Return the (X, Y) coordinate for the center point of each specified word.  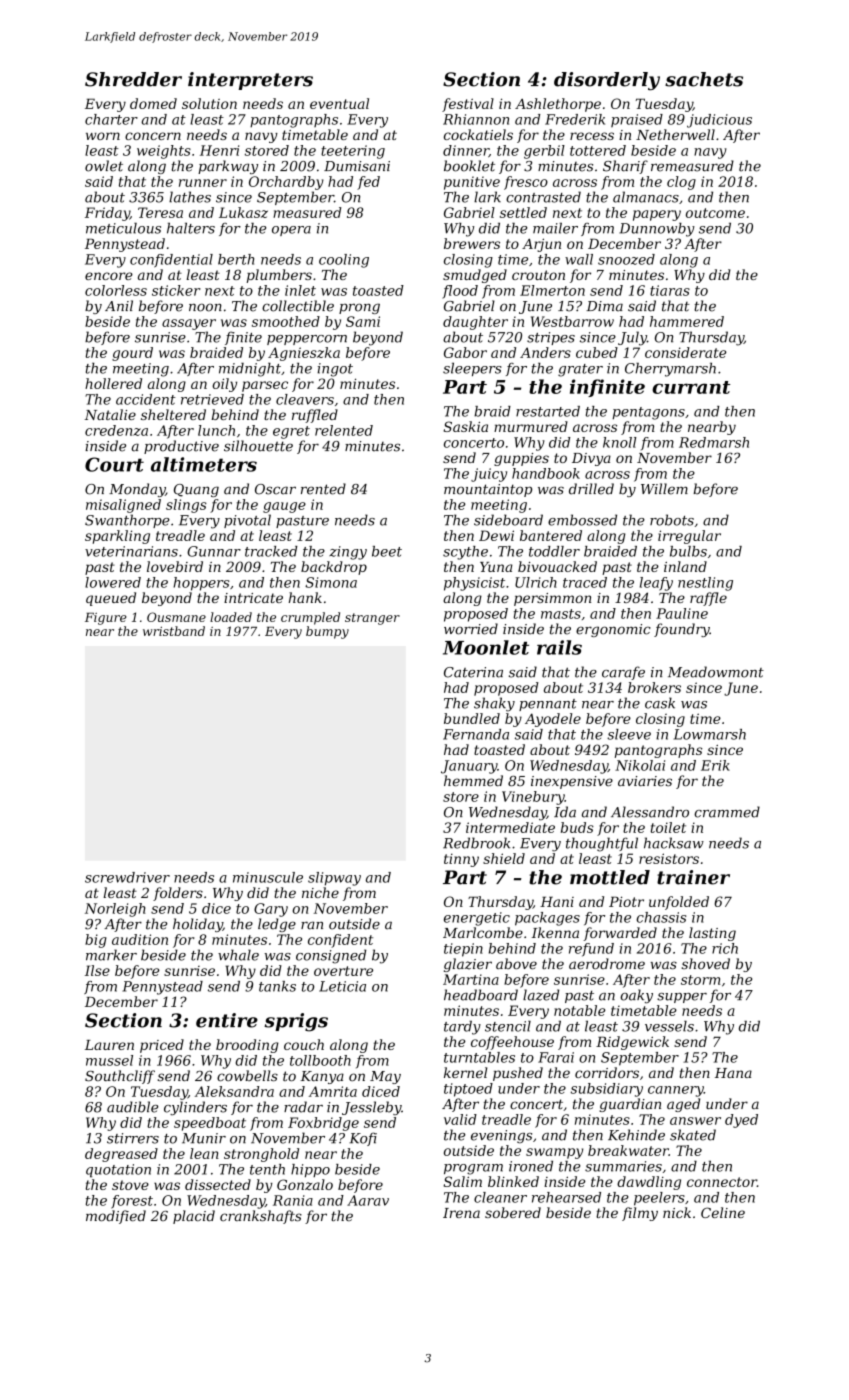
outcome (715, 213)
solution (209, 103)
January (469, 767)
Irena (461, 1213)
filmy (640, 1214)
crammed (727, 812)
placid (194, 1217)
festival (468, 105)
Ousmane (176, 617)
